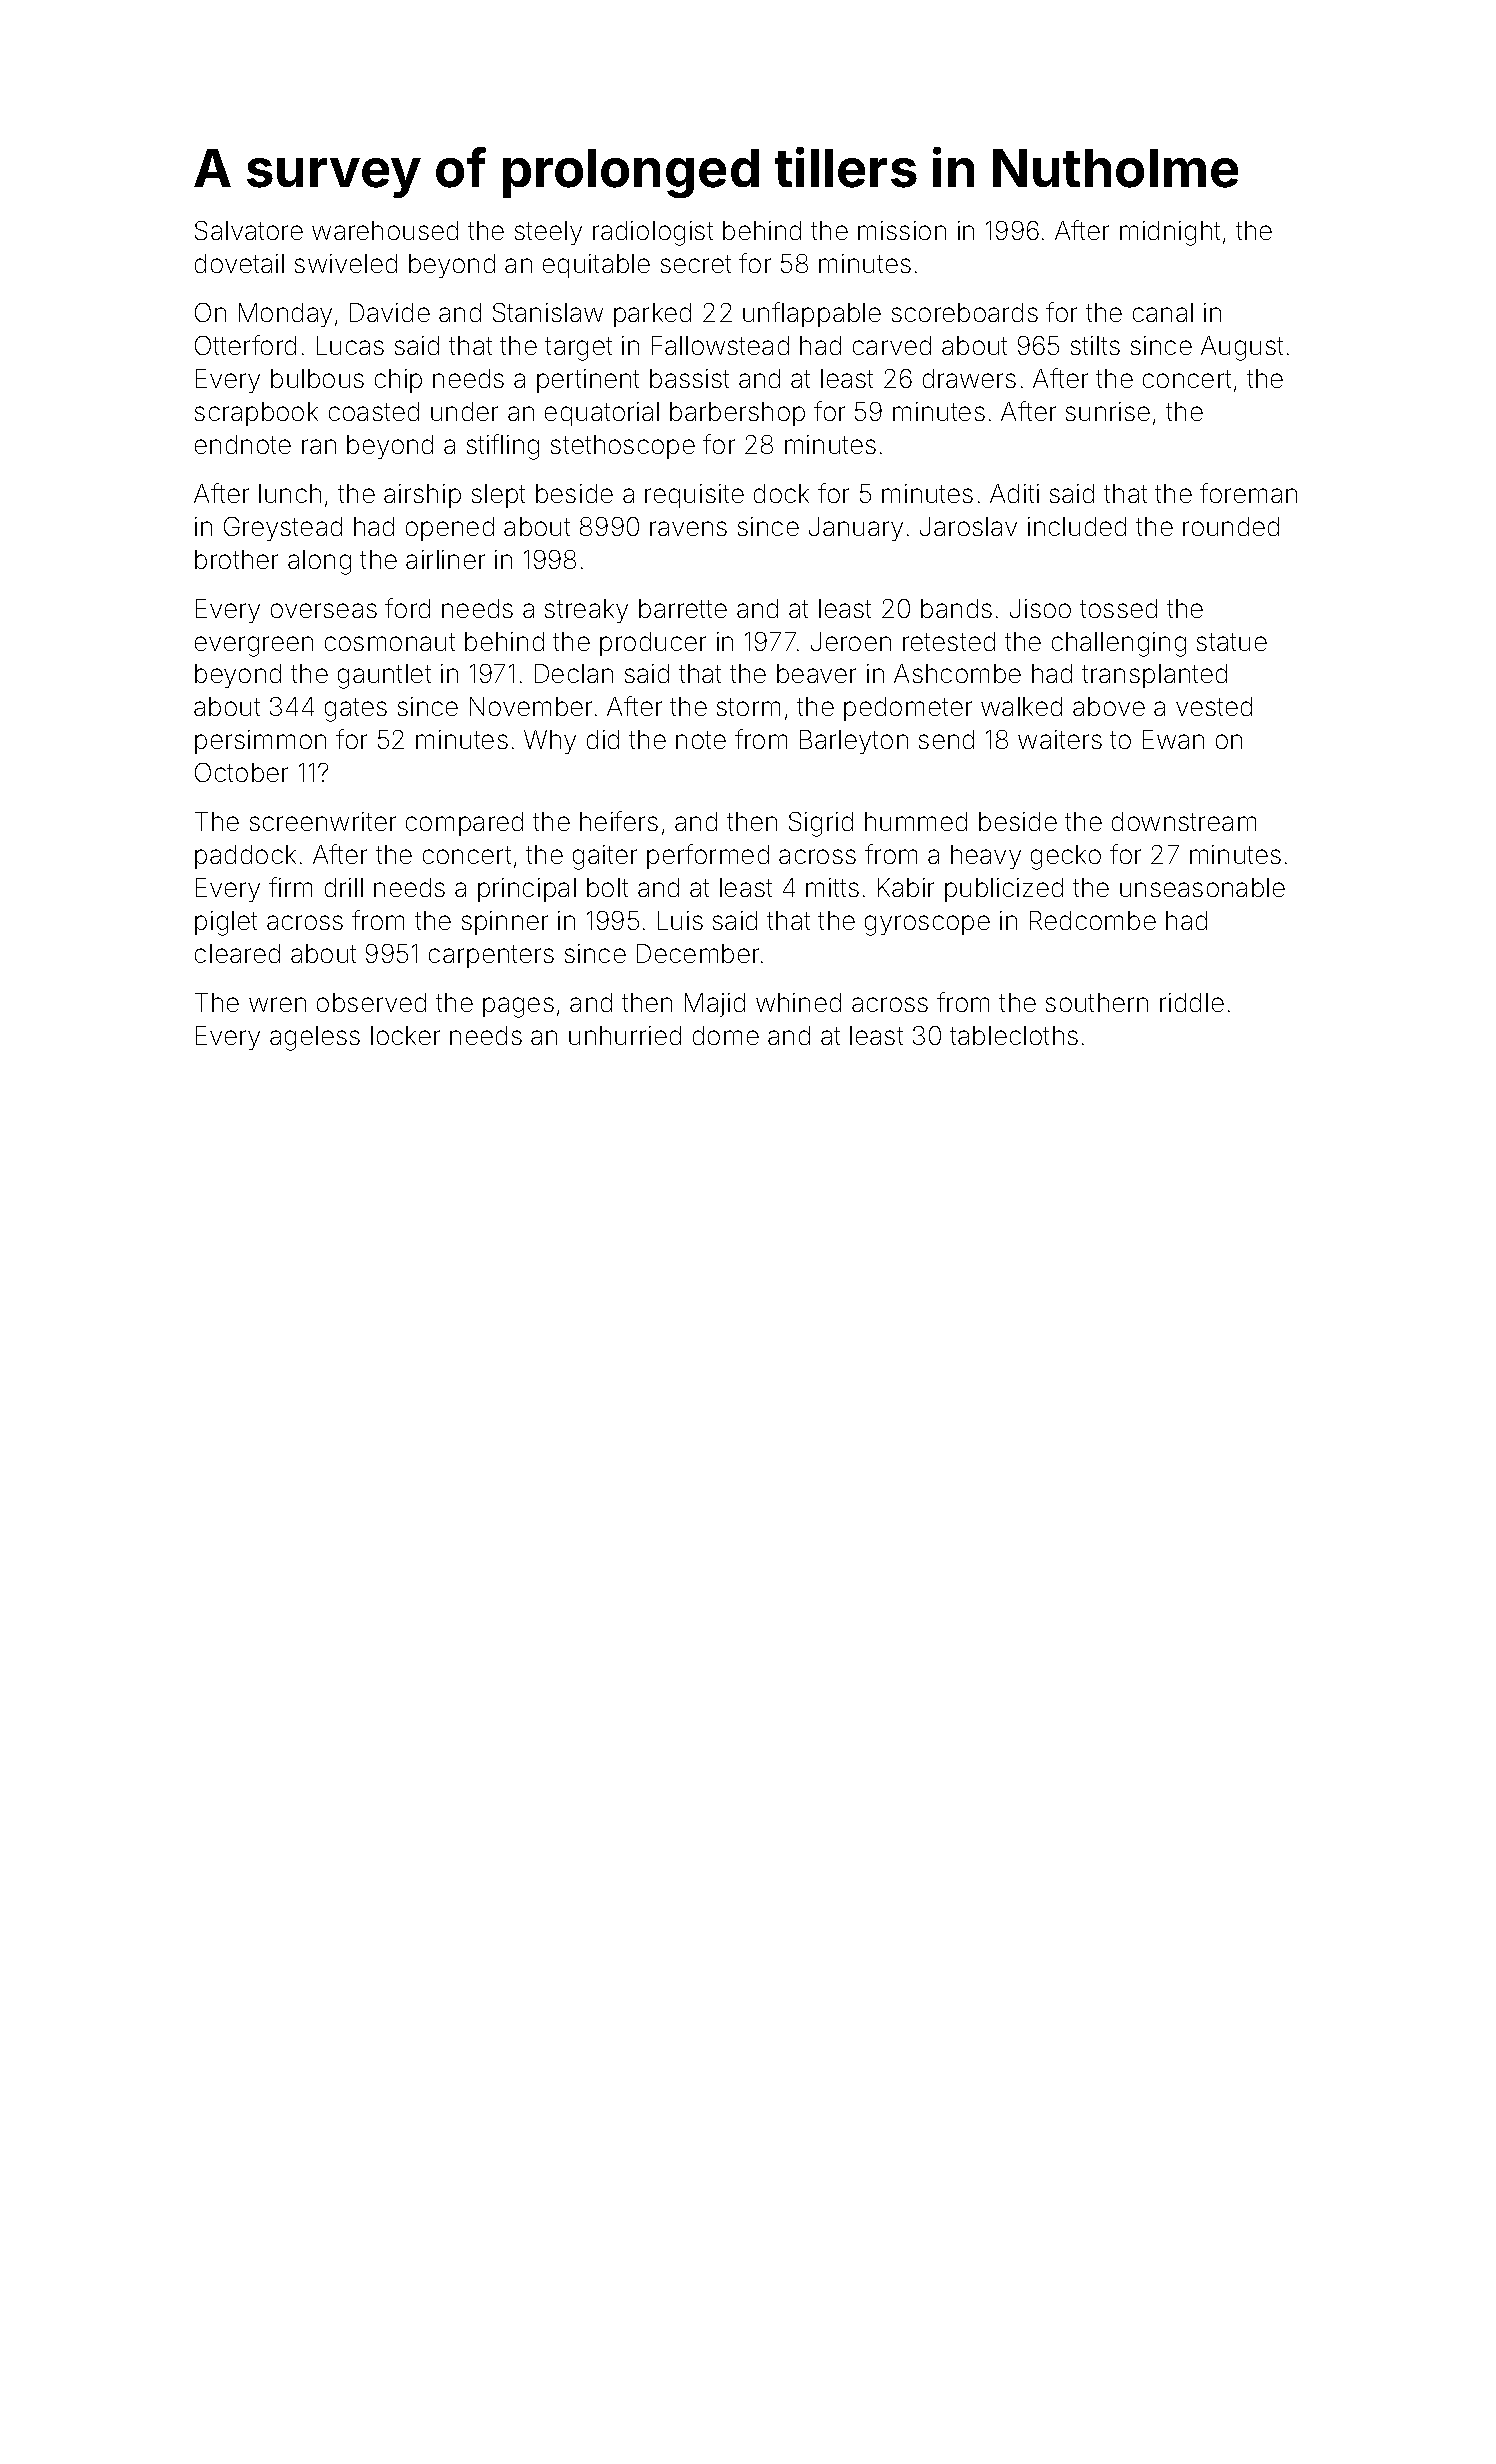  I want to click on barrette, so click(683, 608).
